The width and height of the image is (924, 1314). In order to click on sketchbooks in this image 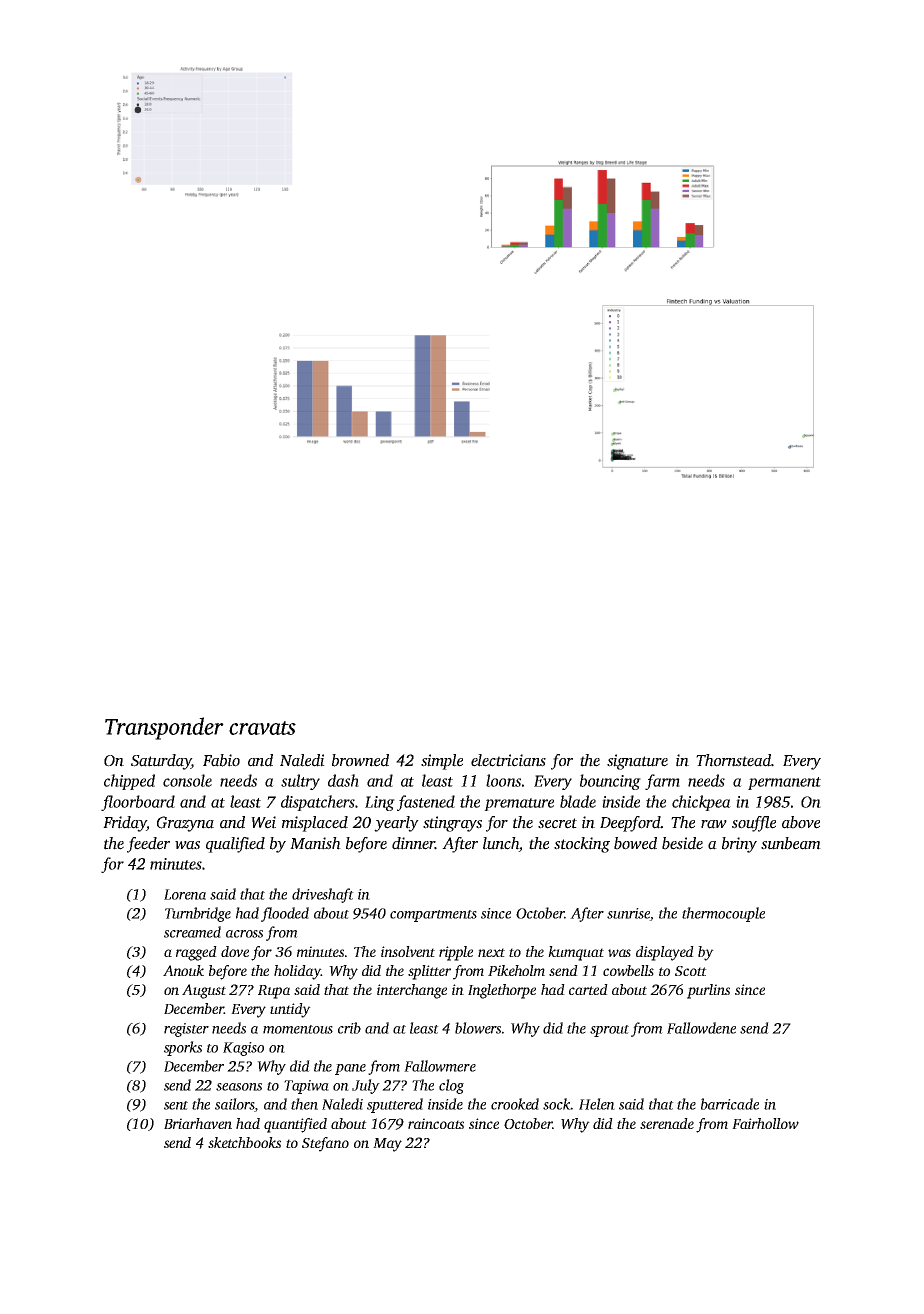, I will do `click(244, 1142)`.
